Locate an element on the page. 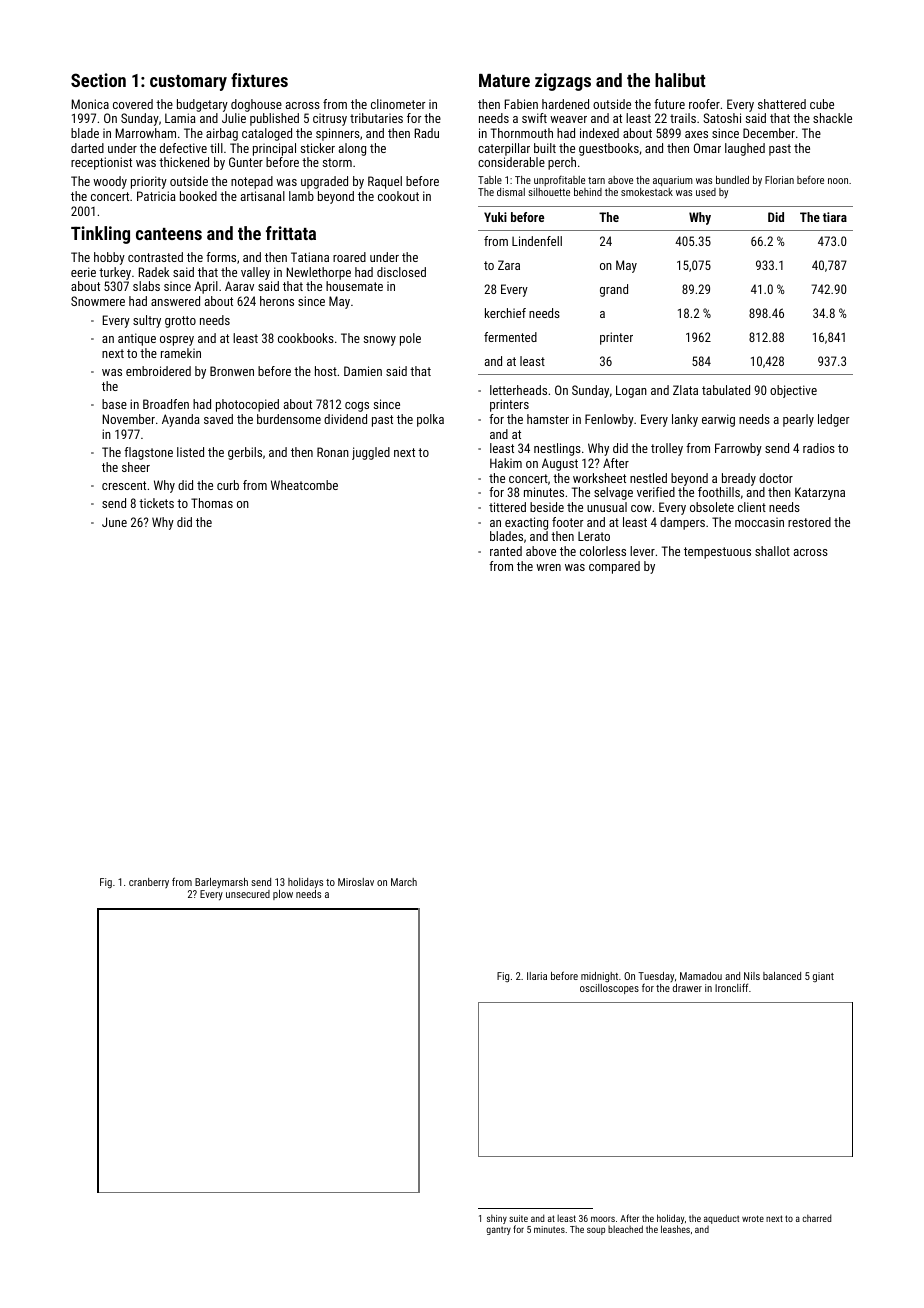 The width and height of the page is (924, 1308). clinometer is located at coordinates (398, 104).
